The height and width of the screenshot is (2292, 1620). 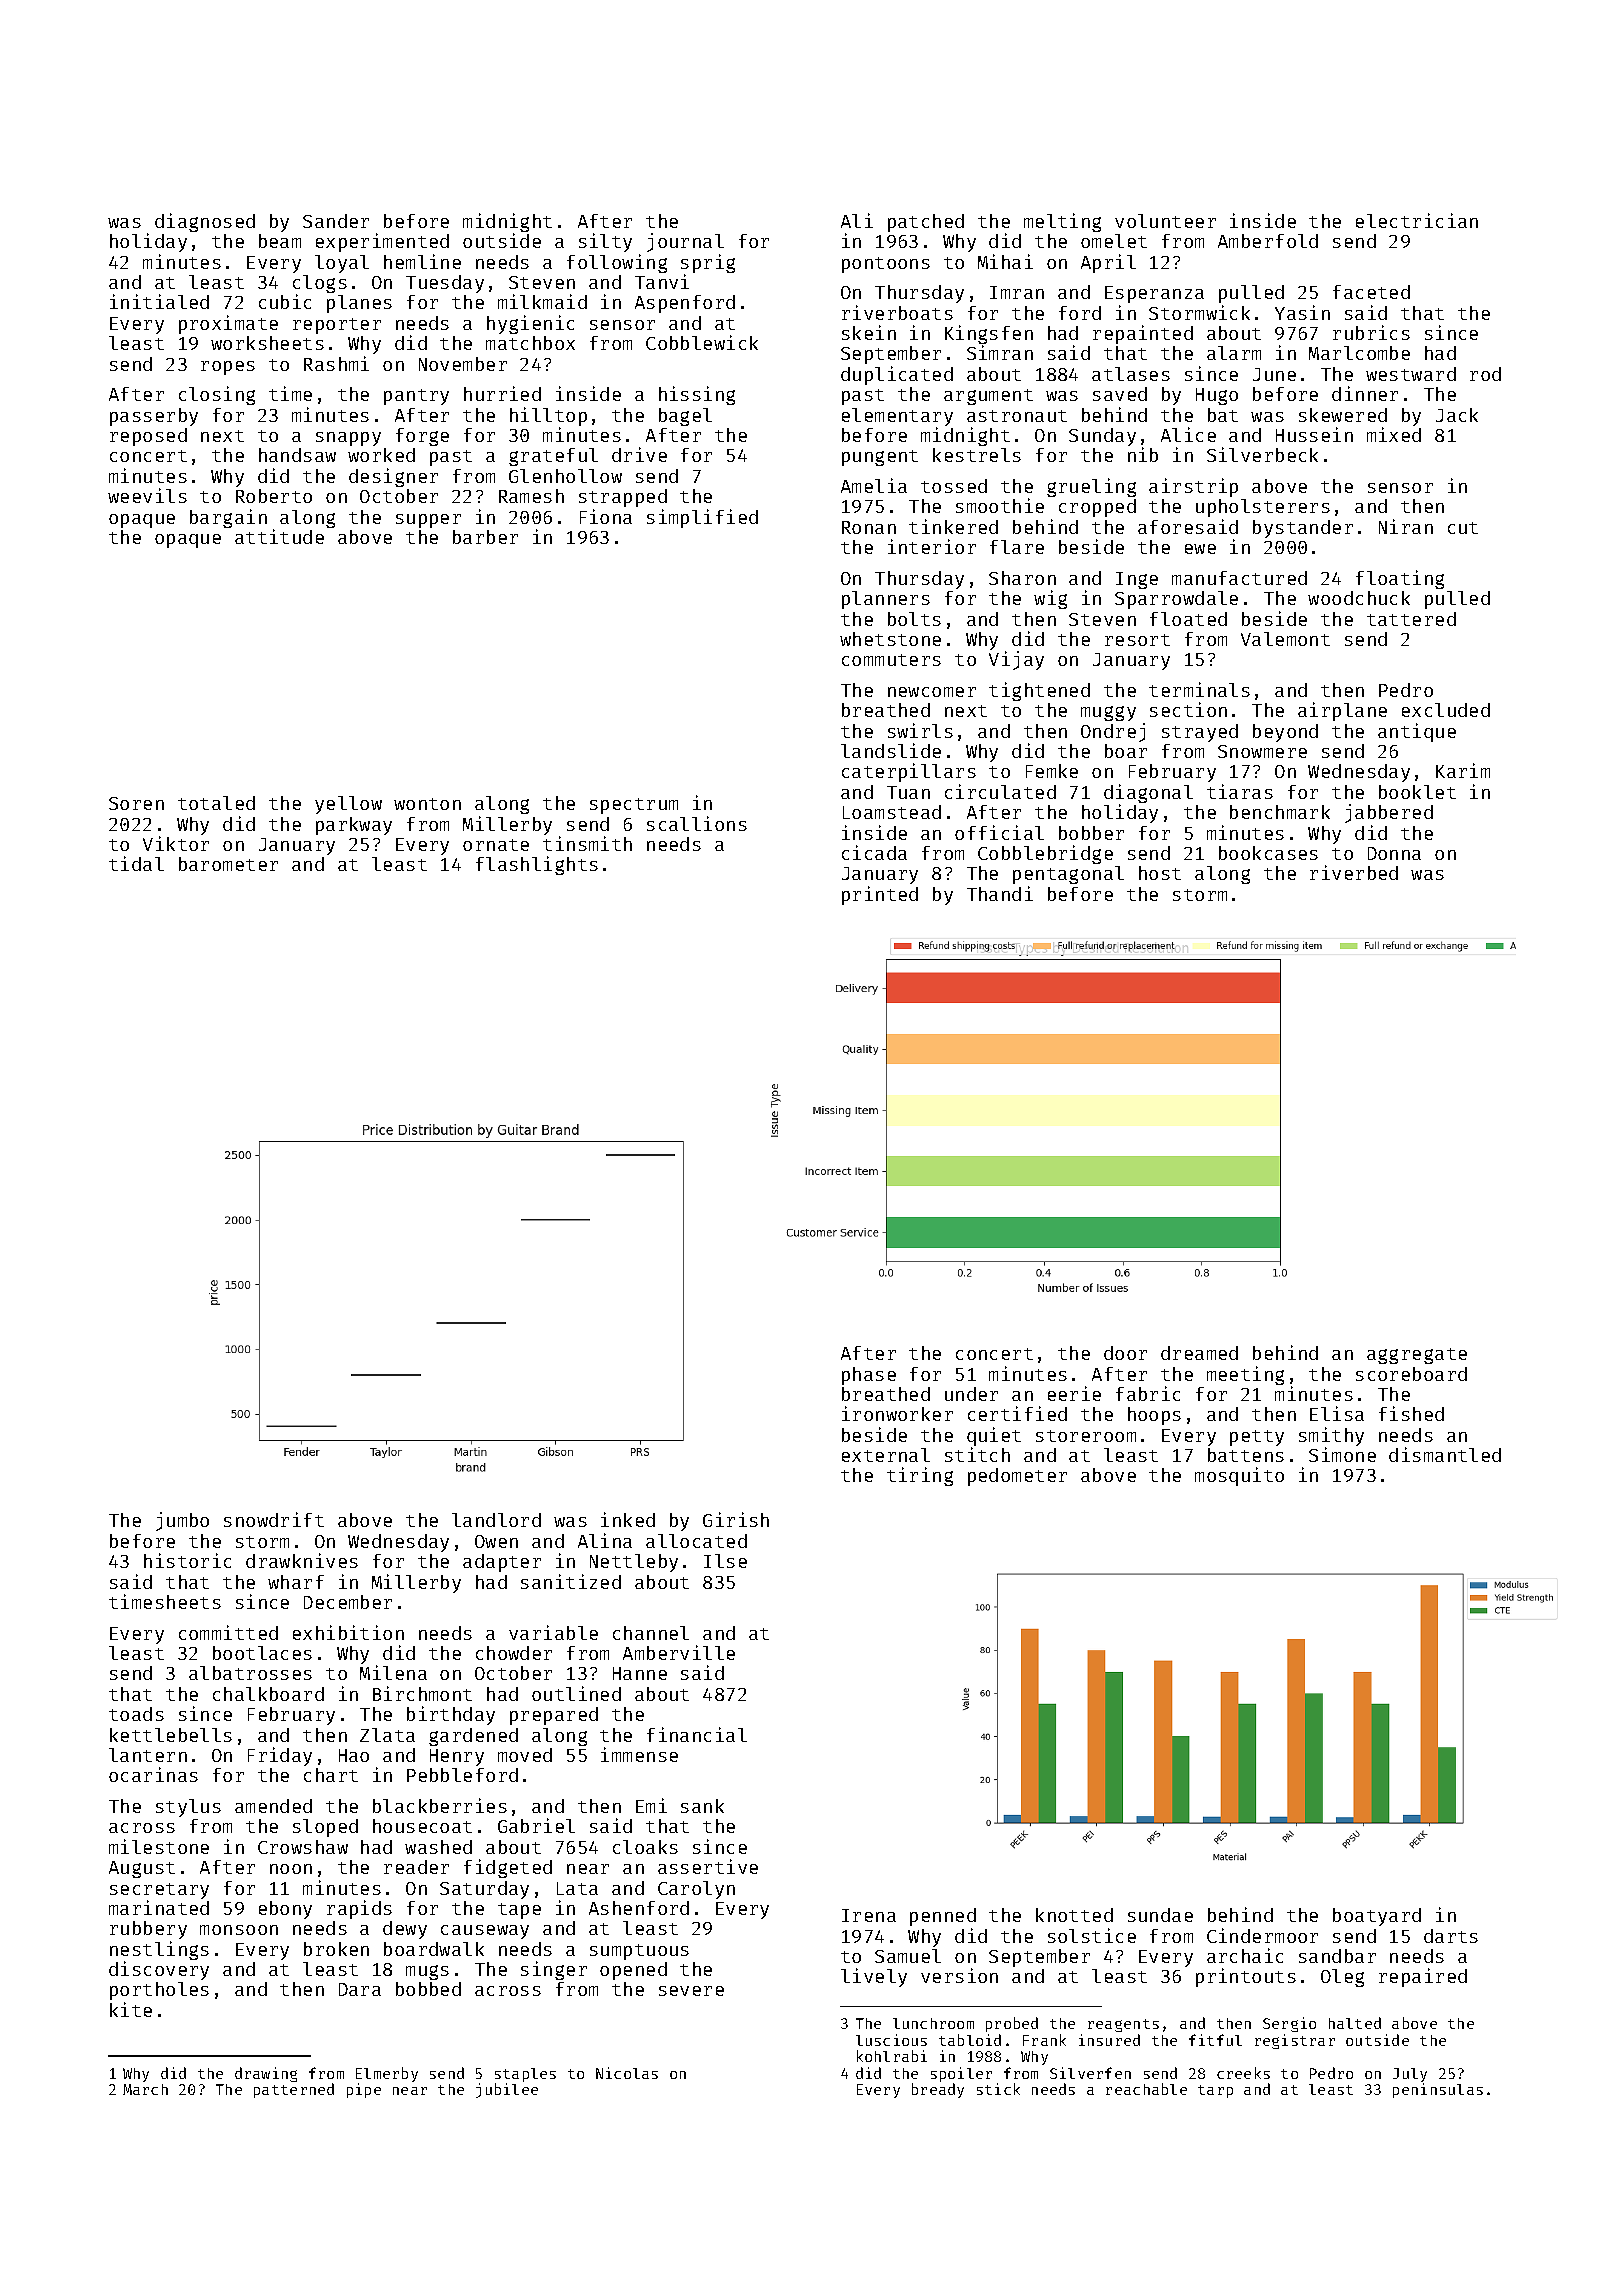 I want to click on Thandi, so click(x=1000, y=893).
